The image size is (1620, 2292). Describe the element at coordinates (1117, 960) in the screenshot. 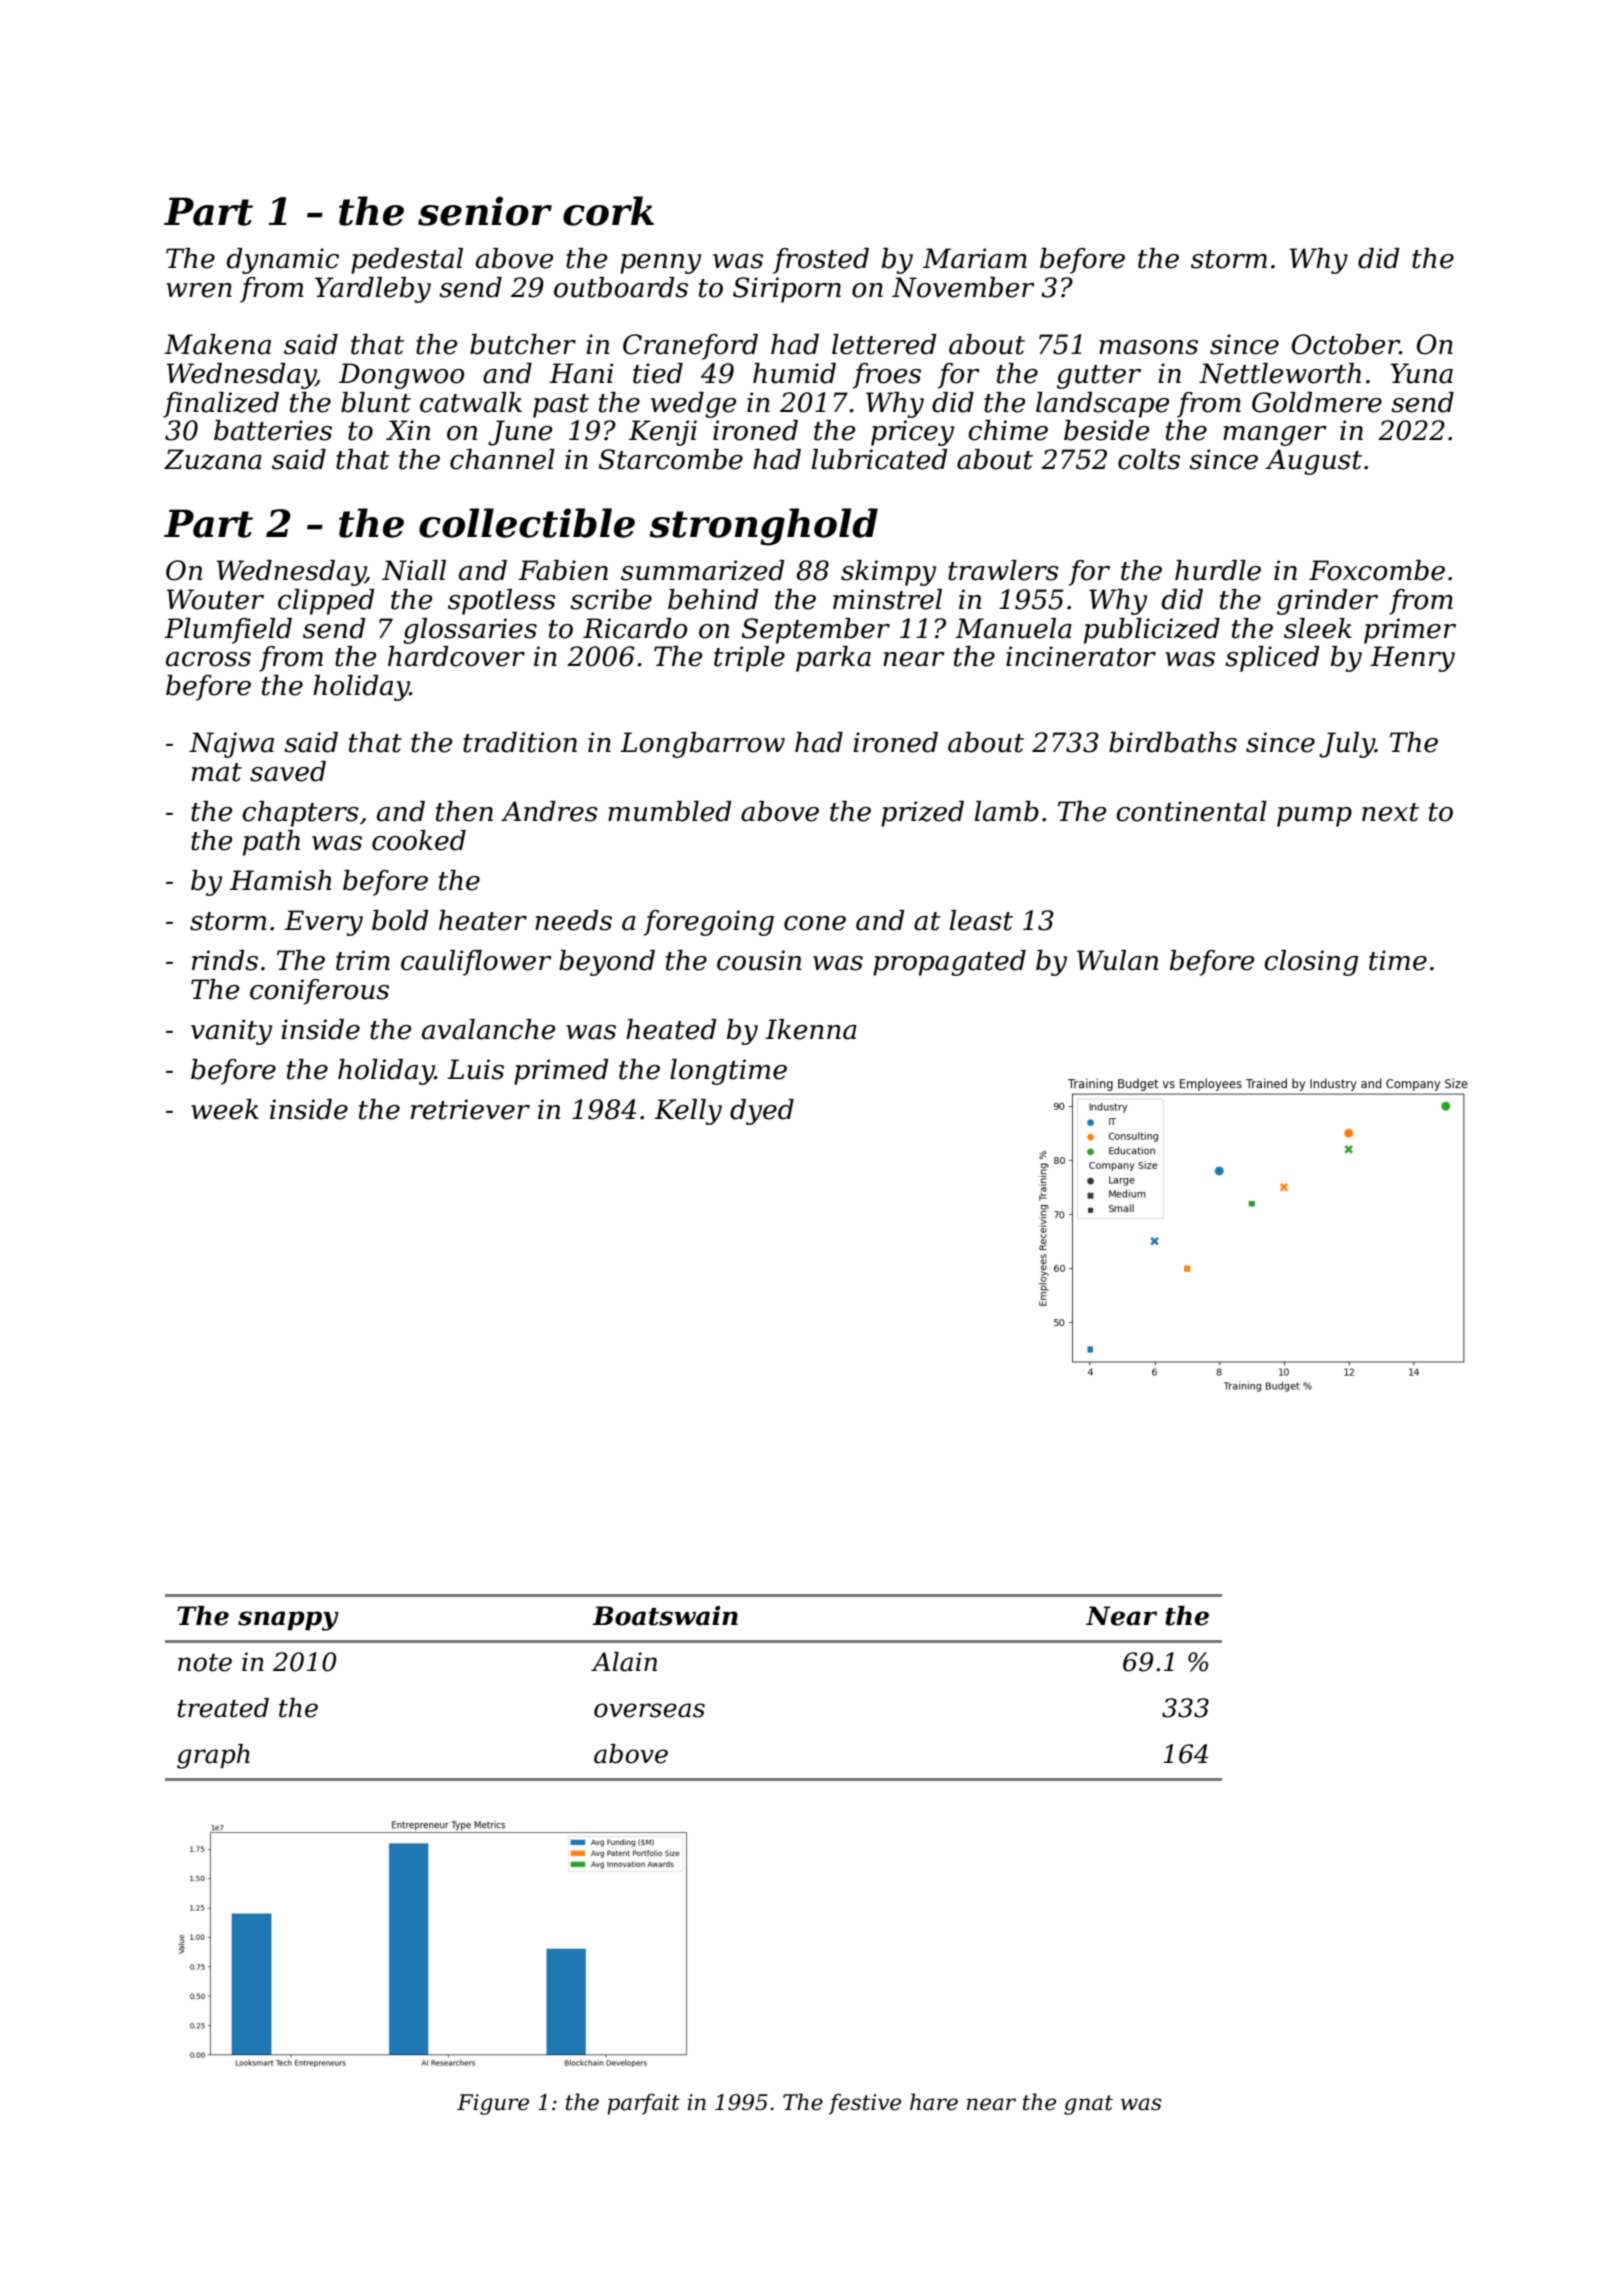

I see `Wulan` at that location.
